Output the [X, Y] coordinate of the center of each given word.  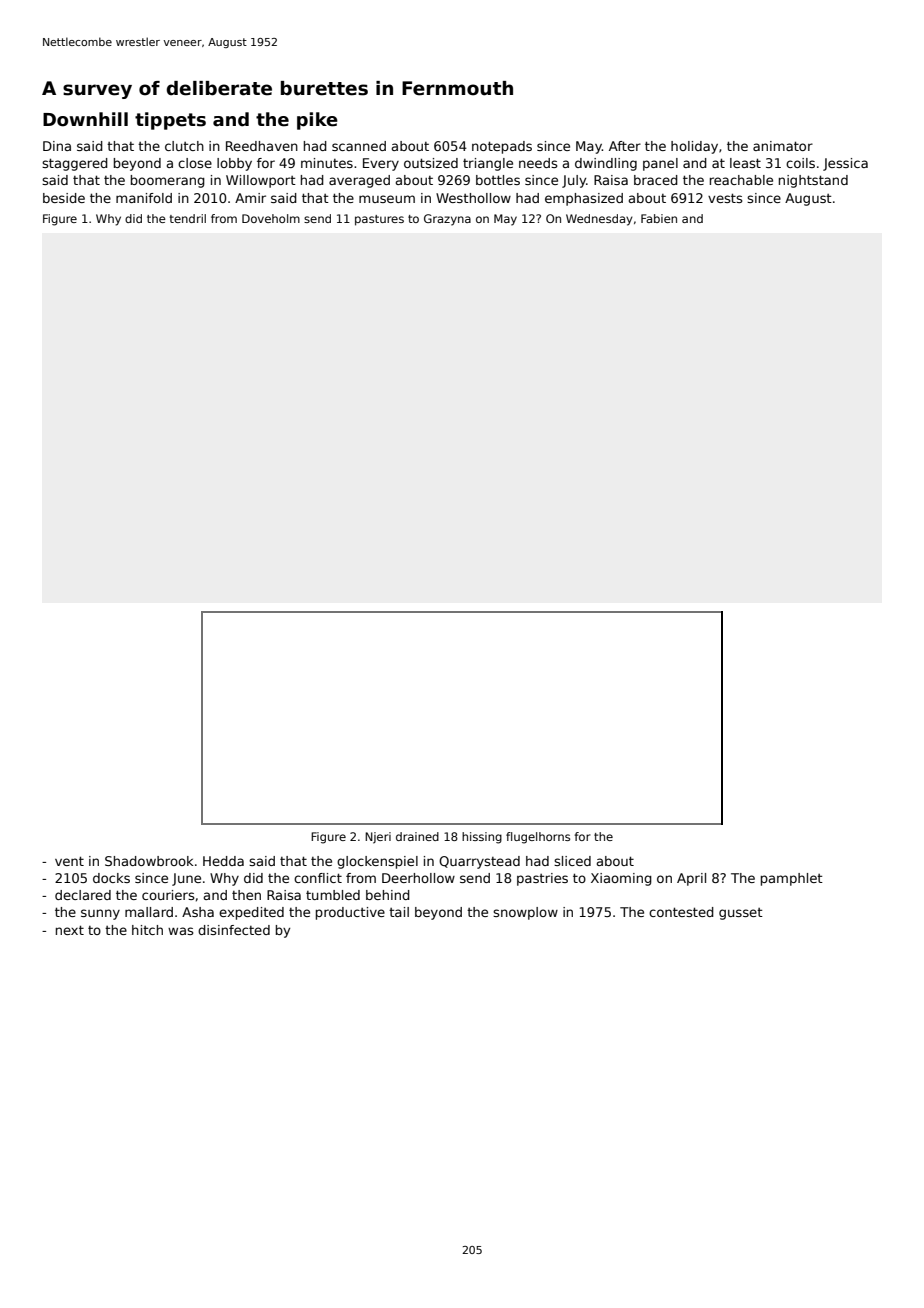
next [70, 930]
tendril [188, 218]
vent [69, 861]
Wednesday [599, 220]
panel [660, 164]
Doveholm [271, 218]
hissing [482, 838]
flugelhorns [538, 838]
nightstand [813, 181]
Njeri [378, 838]
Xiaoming [621, 879]
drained [417, 836]
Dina [57, 146]
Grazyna [447, 220]
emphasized [584, 199]
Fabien [659, 218]
